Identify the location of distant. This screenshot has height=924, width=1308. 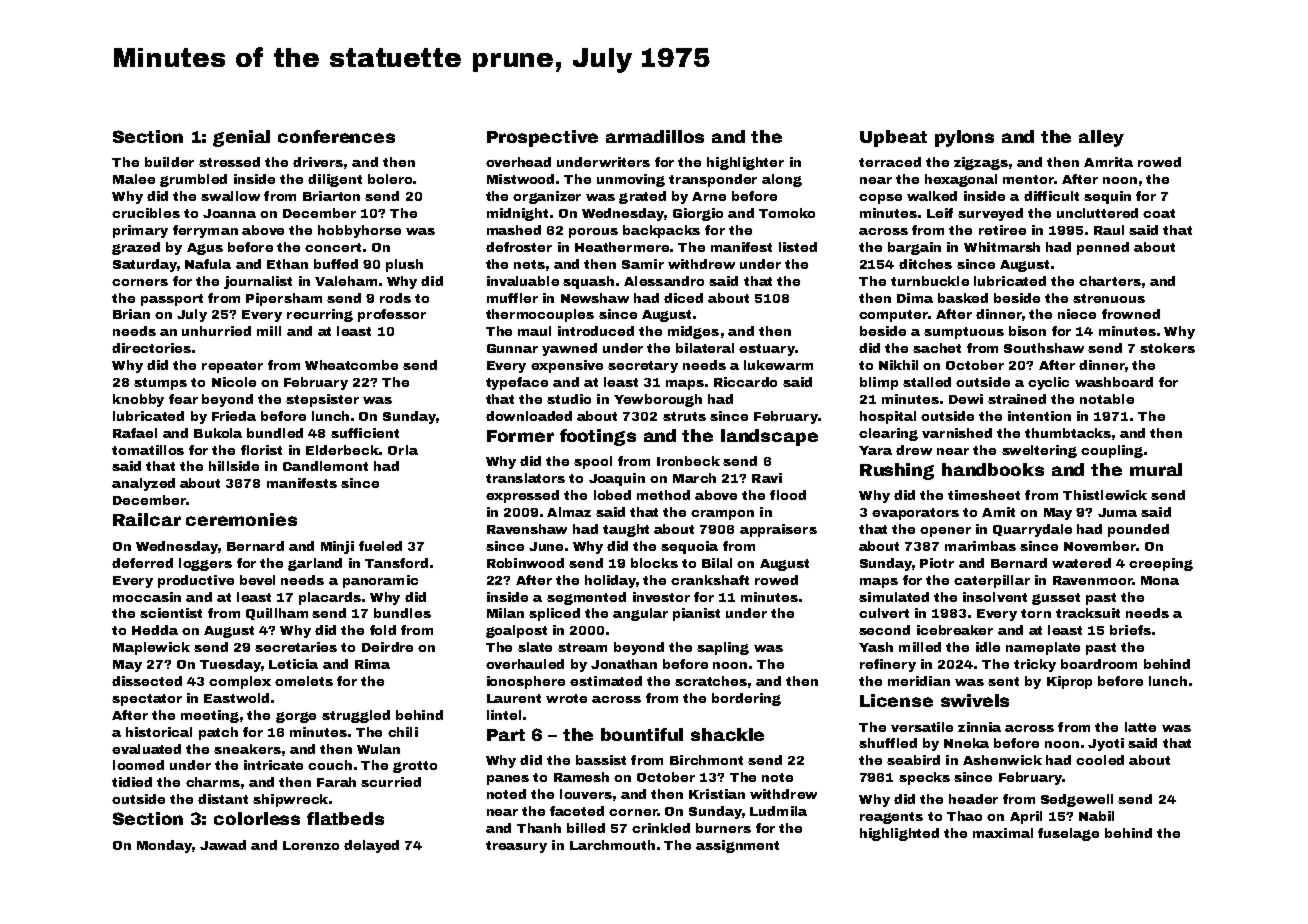
(223, 799).
